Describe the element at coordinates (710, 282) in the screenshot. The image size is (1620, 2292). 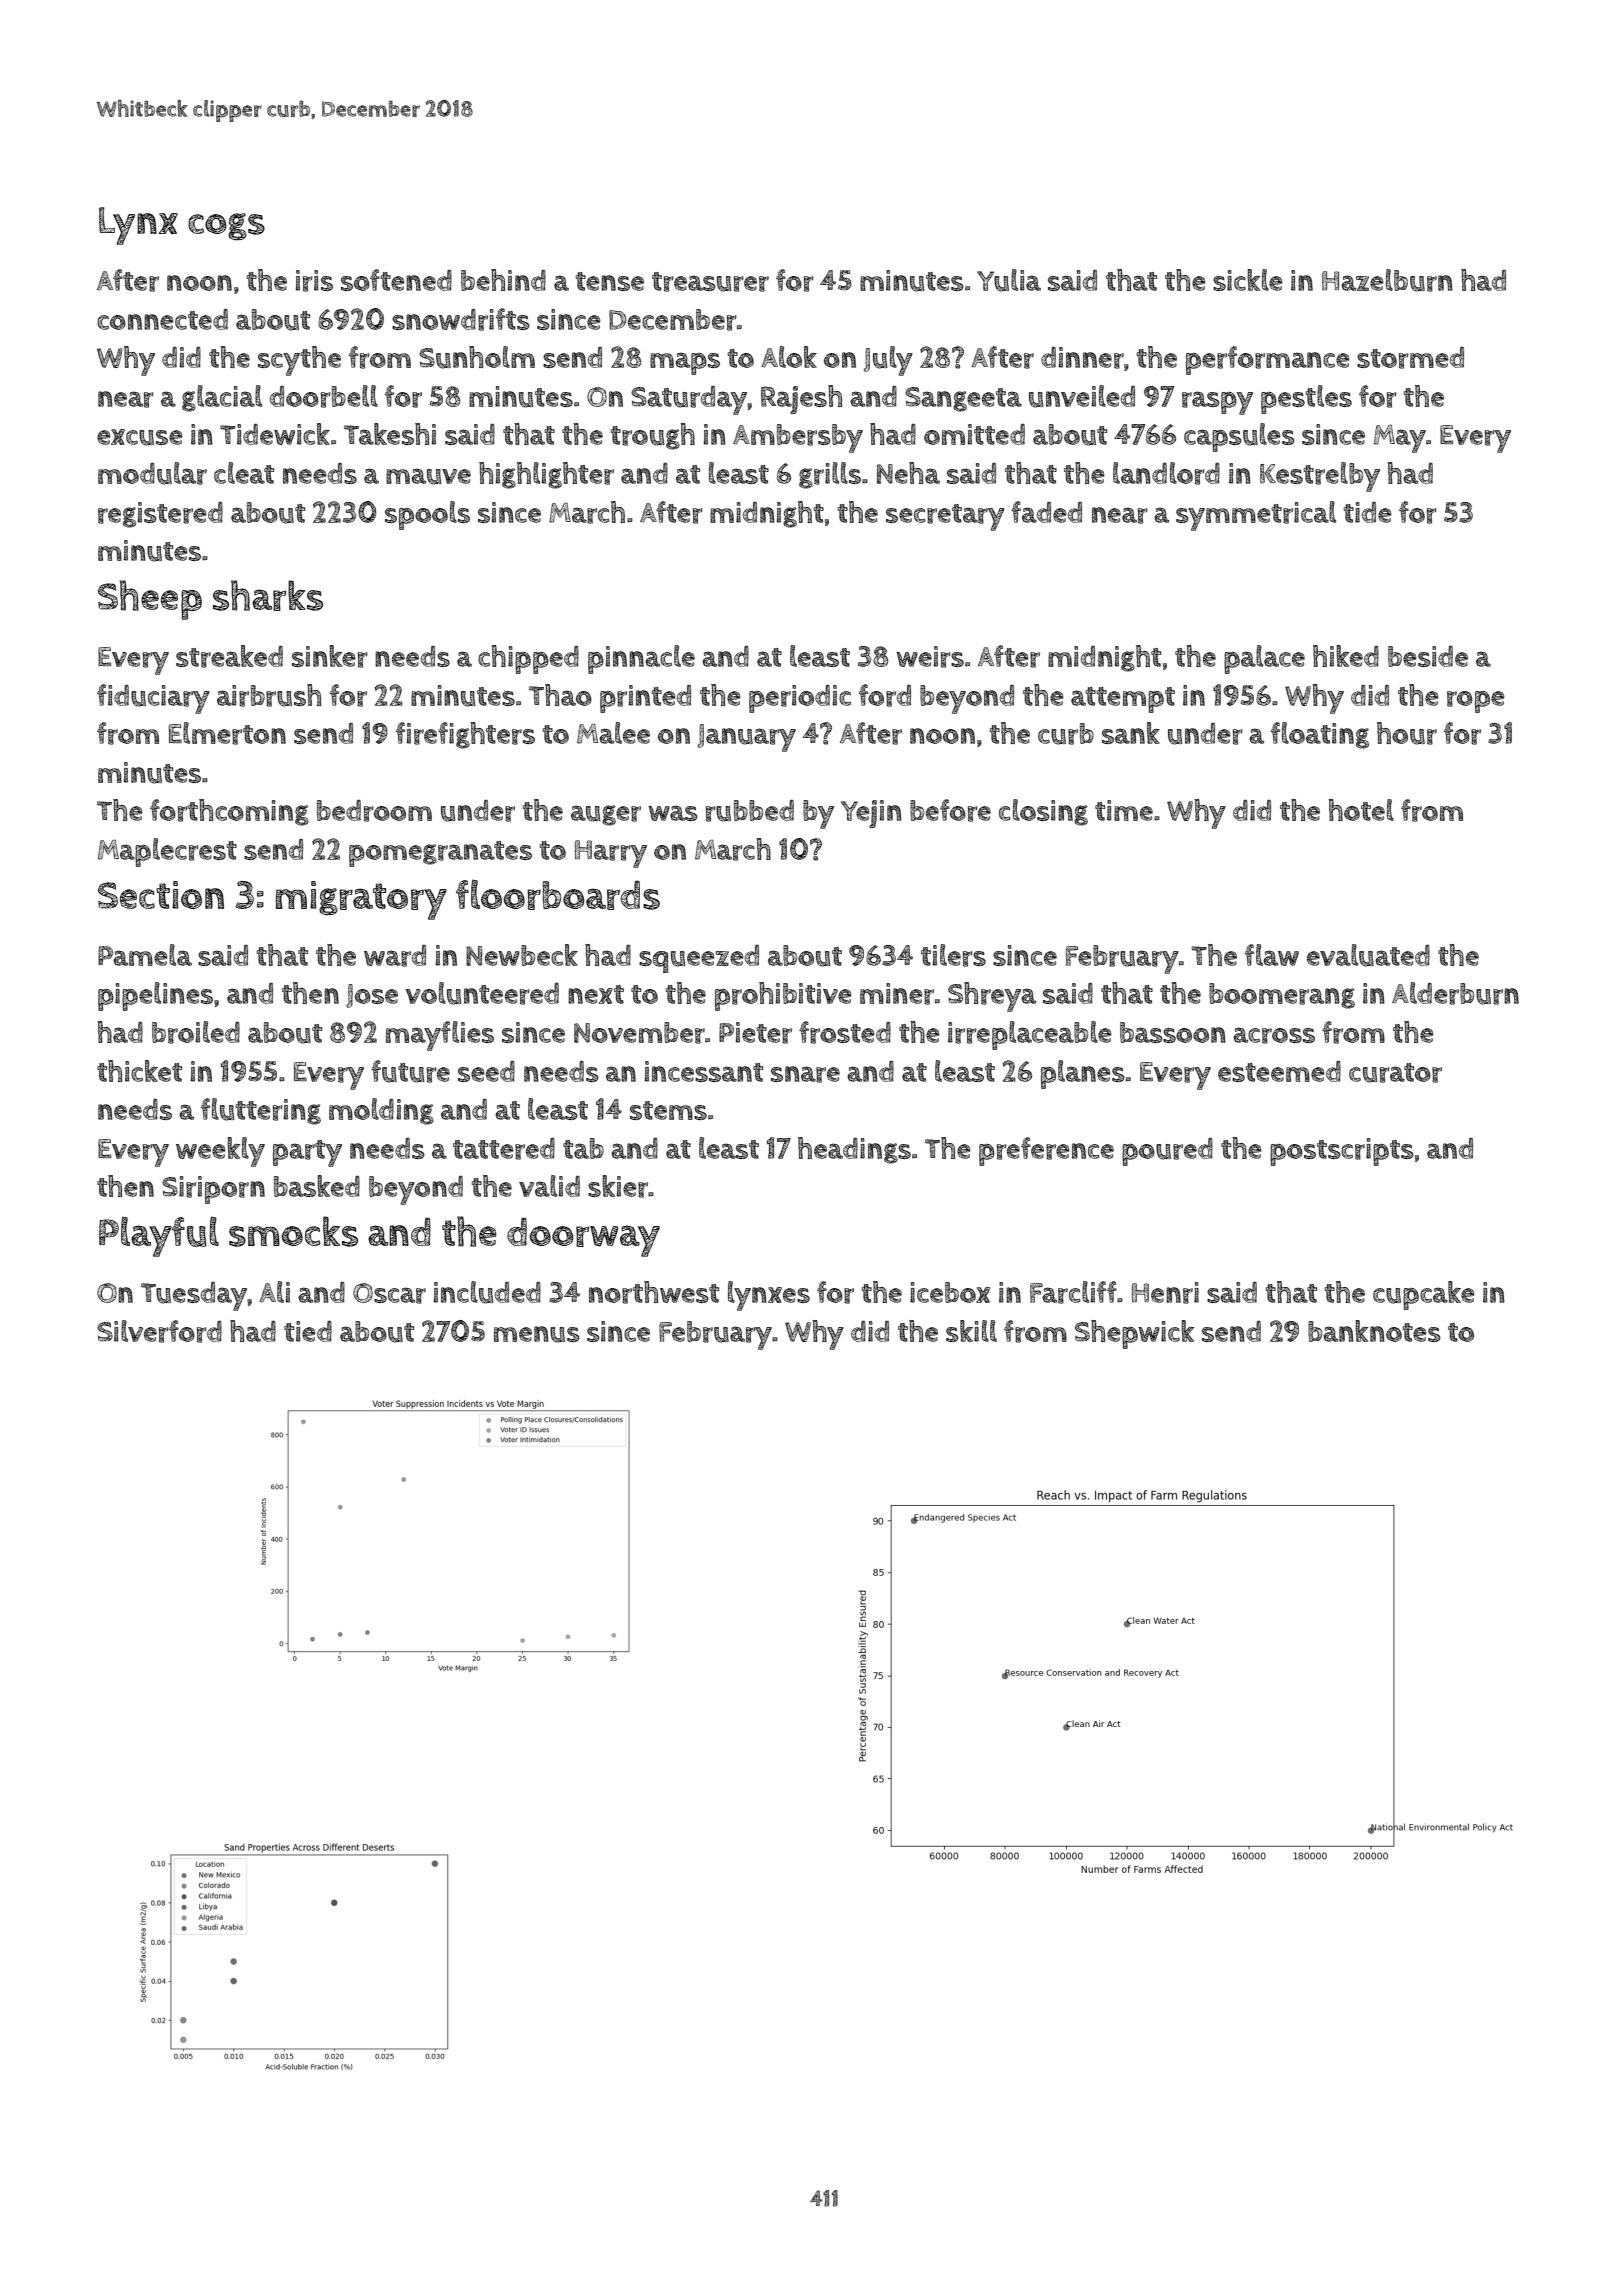
I see `treasurer` at that location.
